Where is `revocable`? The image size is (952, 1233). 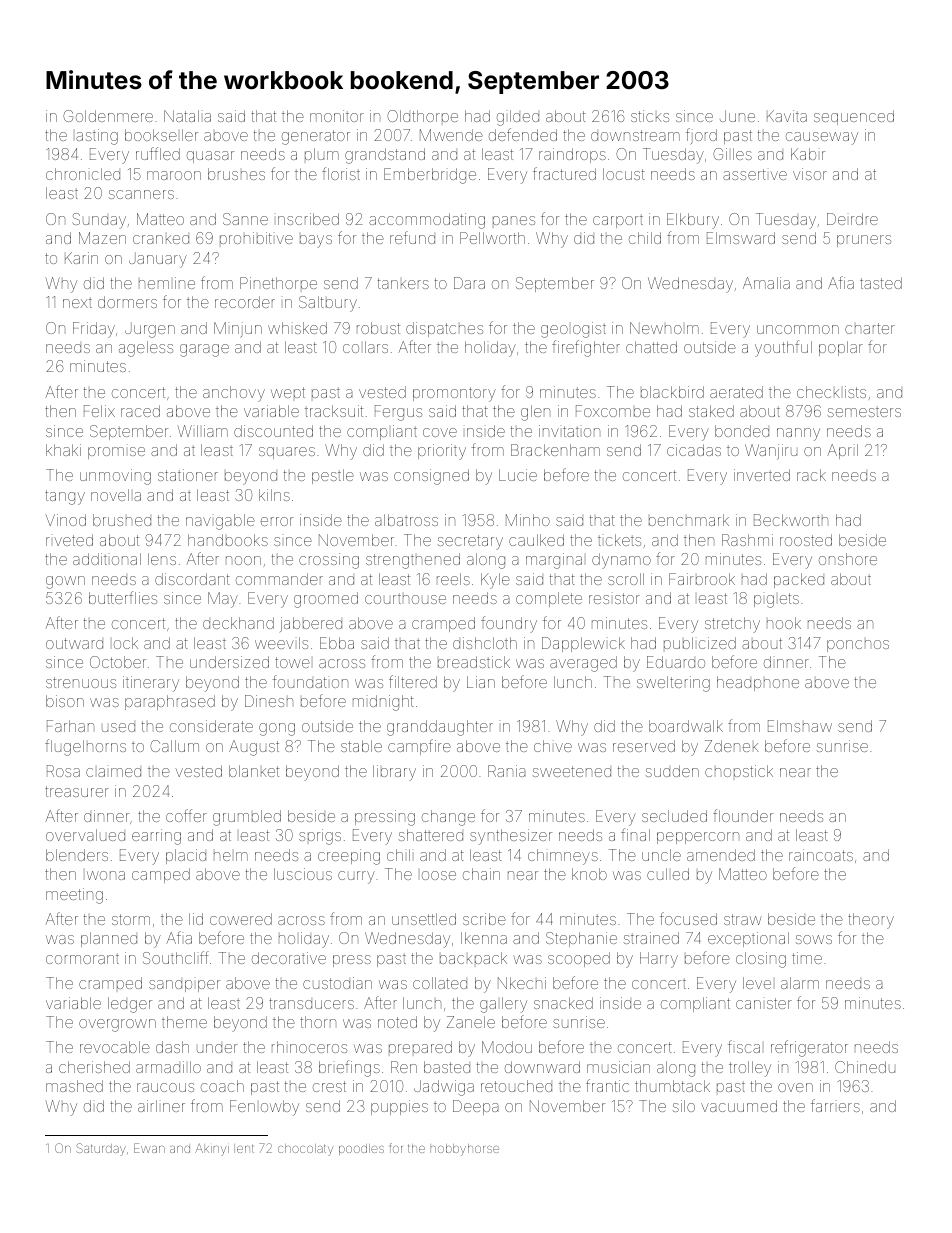 revocable is located at coordinates (115, 1047).
